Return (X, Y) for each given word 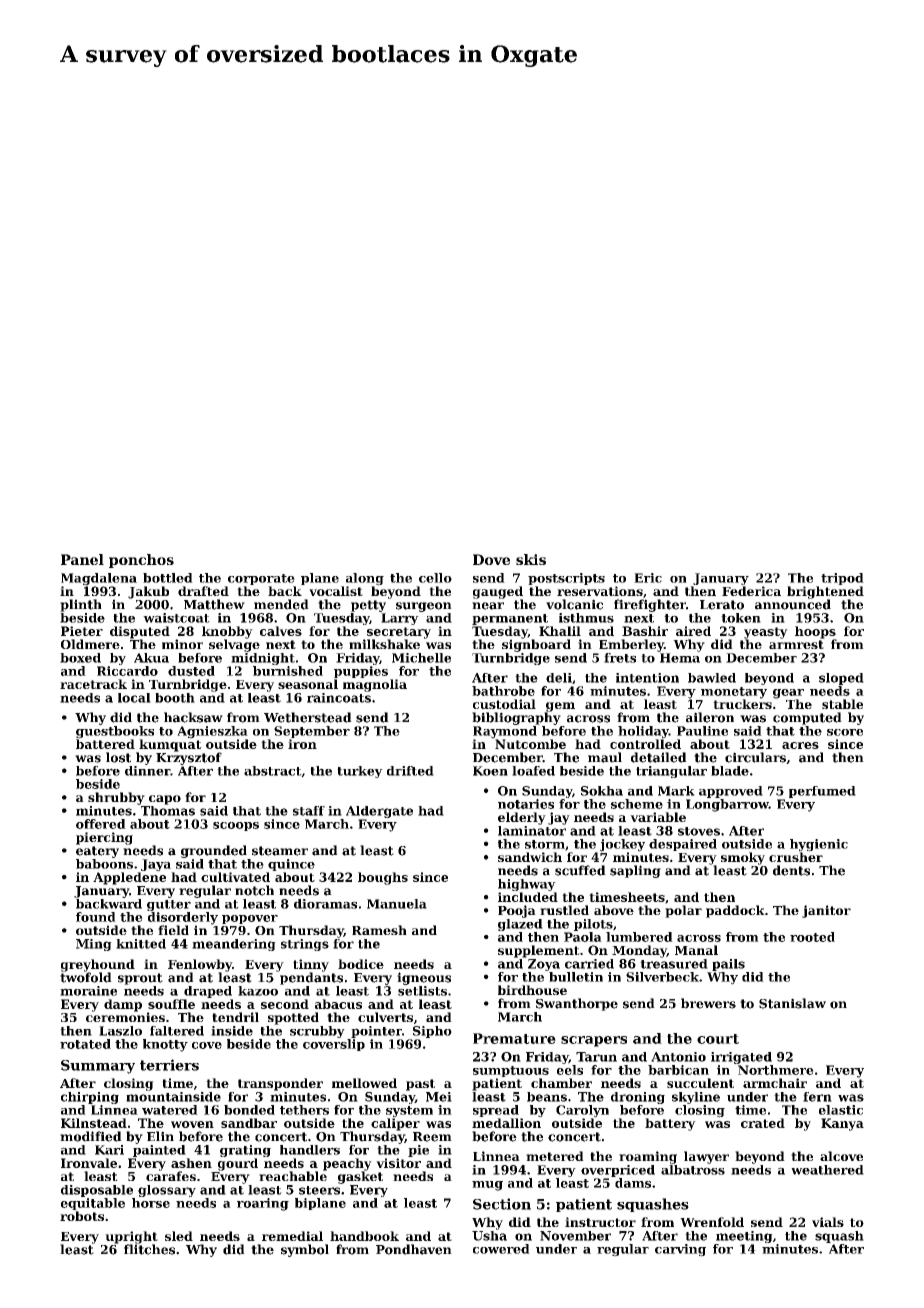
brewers (708, 1003)
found (96, 917)
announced (793, 604)
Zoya (544, 965)
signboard (536, 645)
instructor (600, 1222)
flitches (149, 1249)
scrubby (317, 1032)
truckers (742, 704)
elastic (841, 1110)
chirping (90, 1098)
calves (281, 631)
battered (105, 744)
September (312, 732)
